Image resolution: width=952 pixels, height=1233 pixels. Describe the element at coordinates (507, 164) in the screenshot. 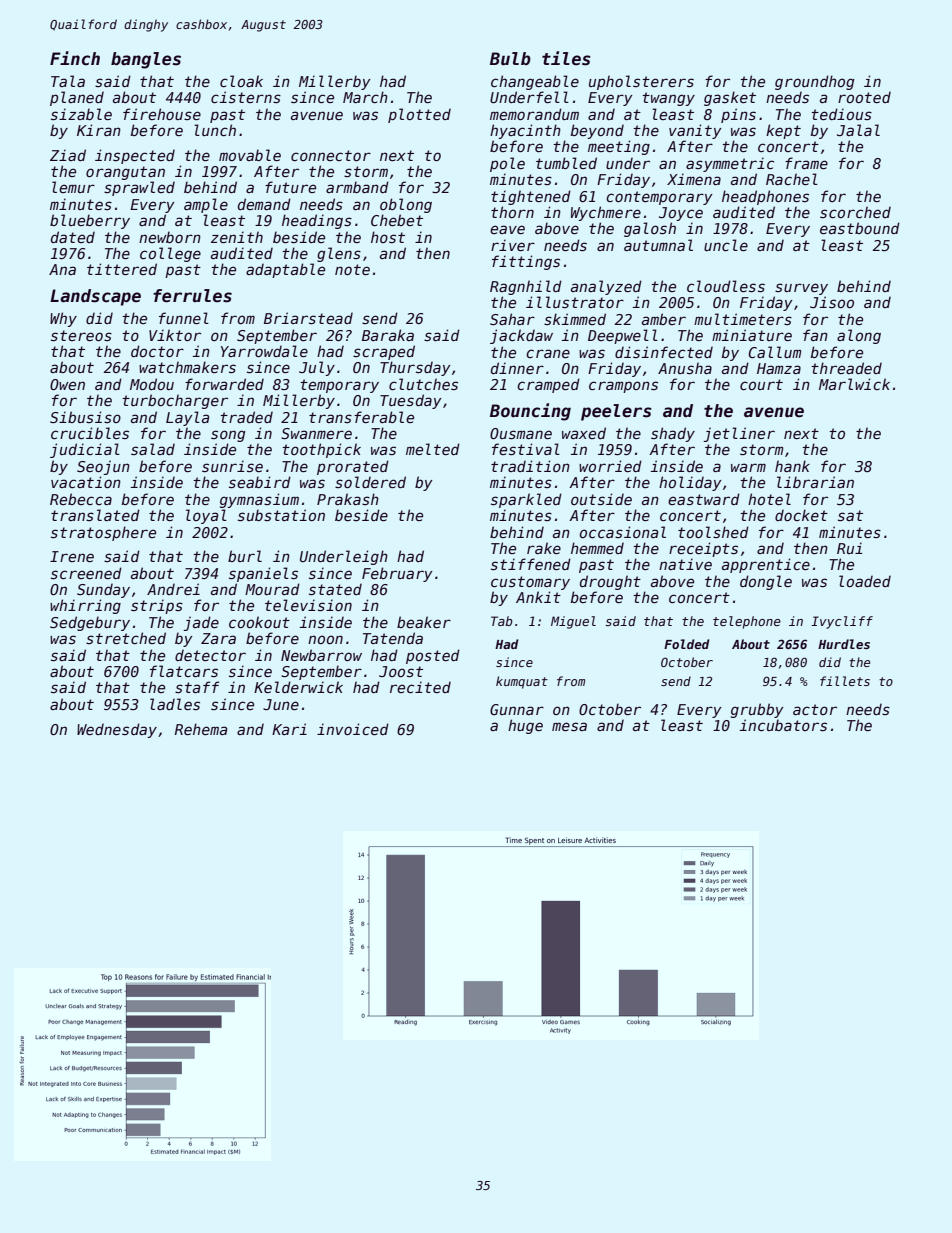

I see `pole` at that location.
